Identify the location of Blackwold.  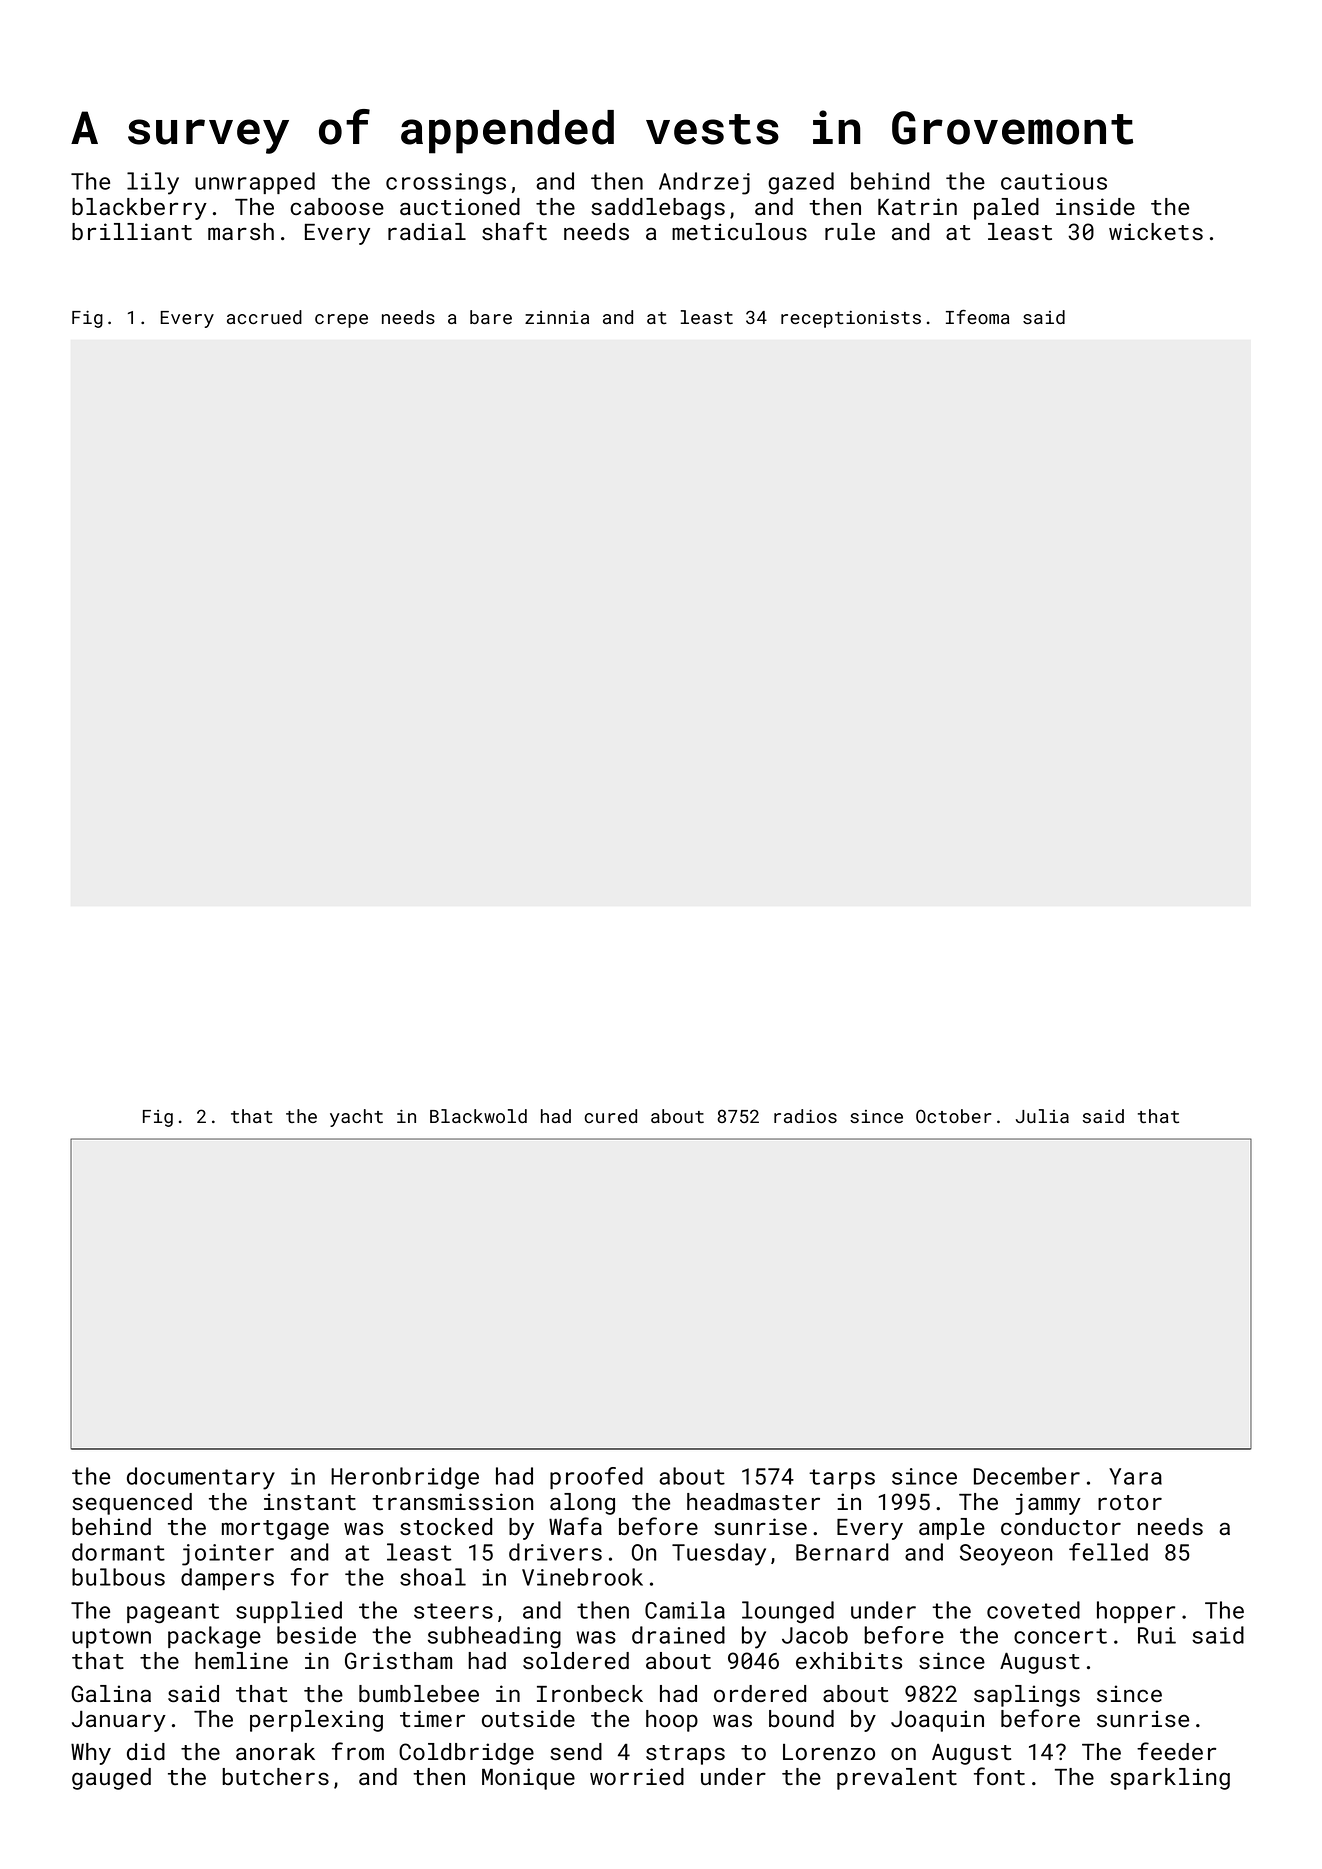
(478, 1116).
